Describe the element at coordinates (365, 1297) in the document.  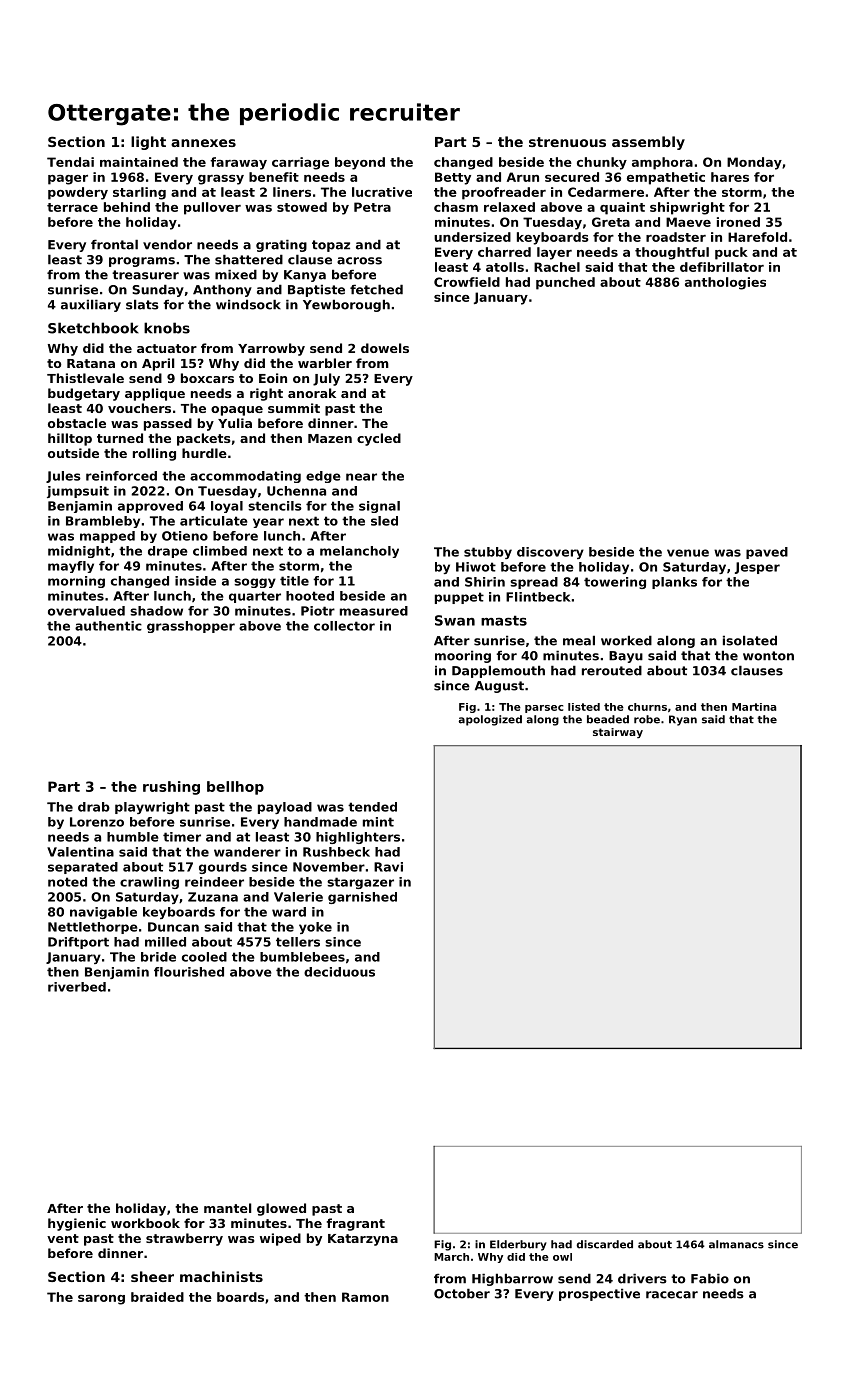
I see `Ramon` at that location.
